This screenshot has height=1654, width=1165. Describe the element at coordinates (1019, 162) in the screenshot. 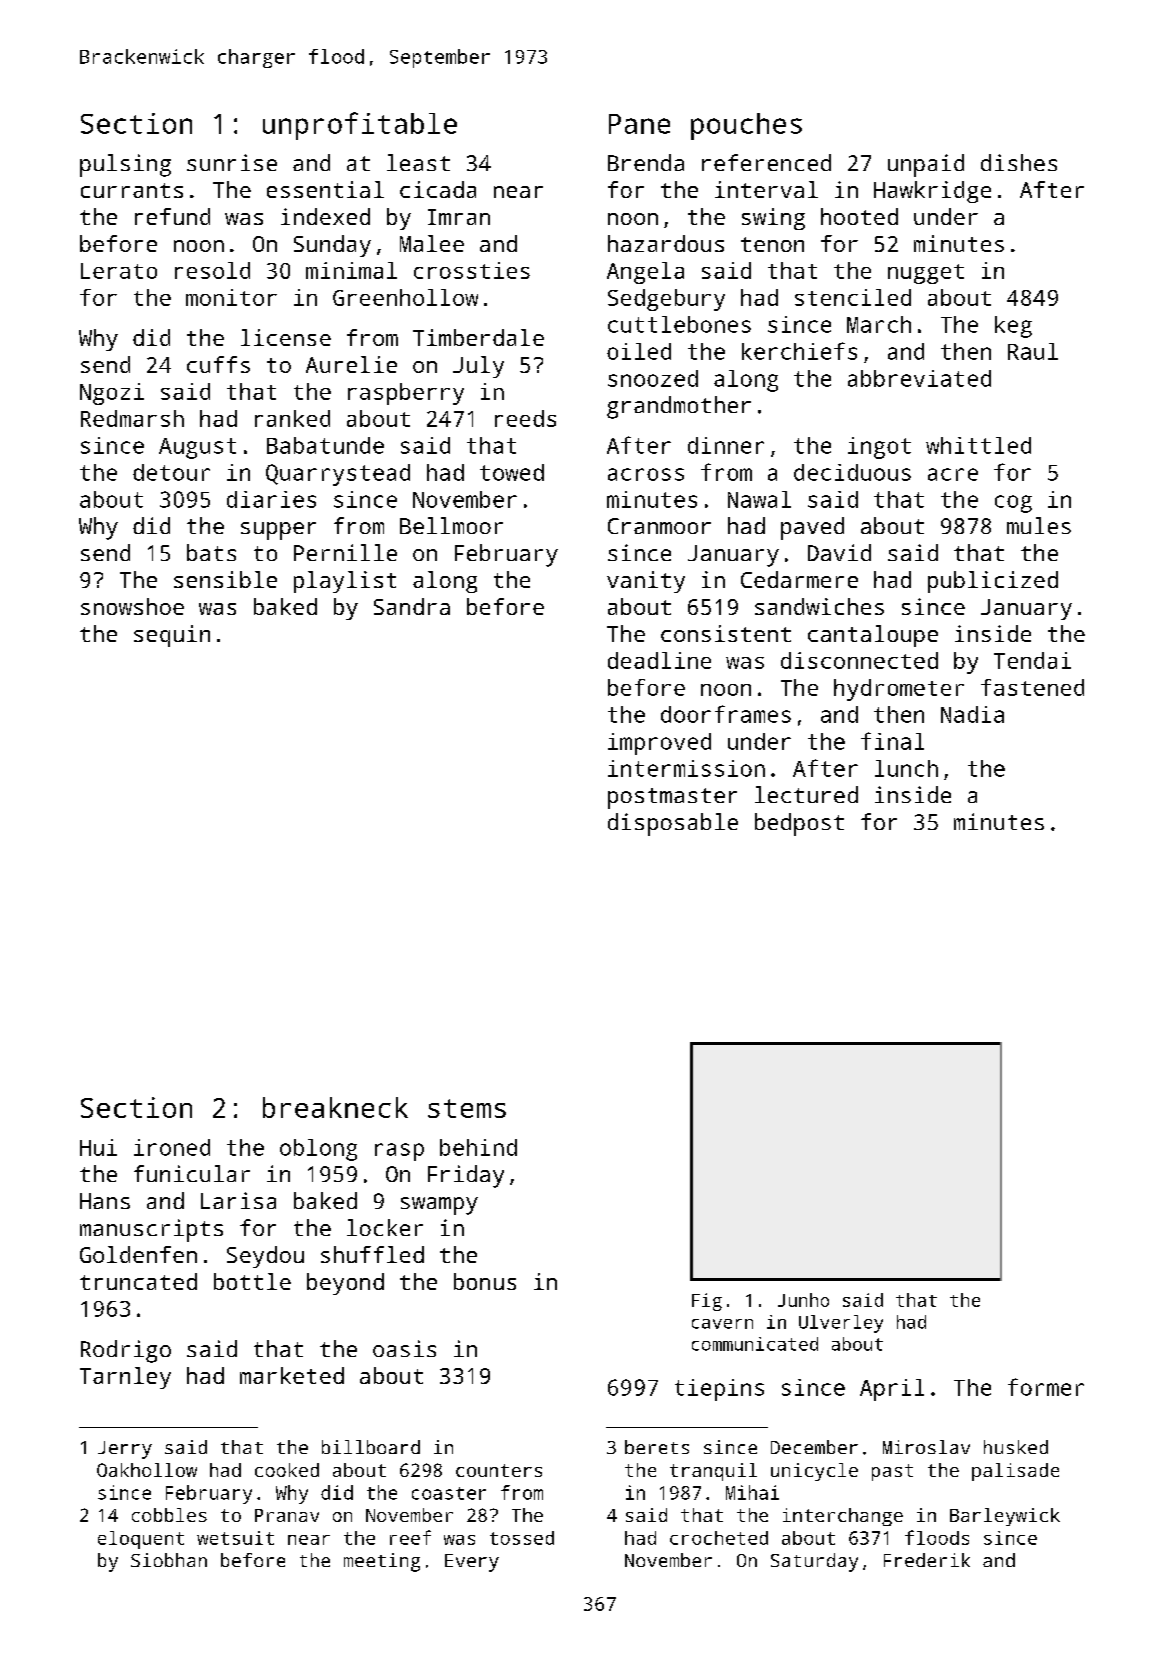

I see `dishes` at that location.
